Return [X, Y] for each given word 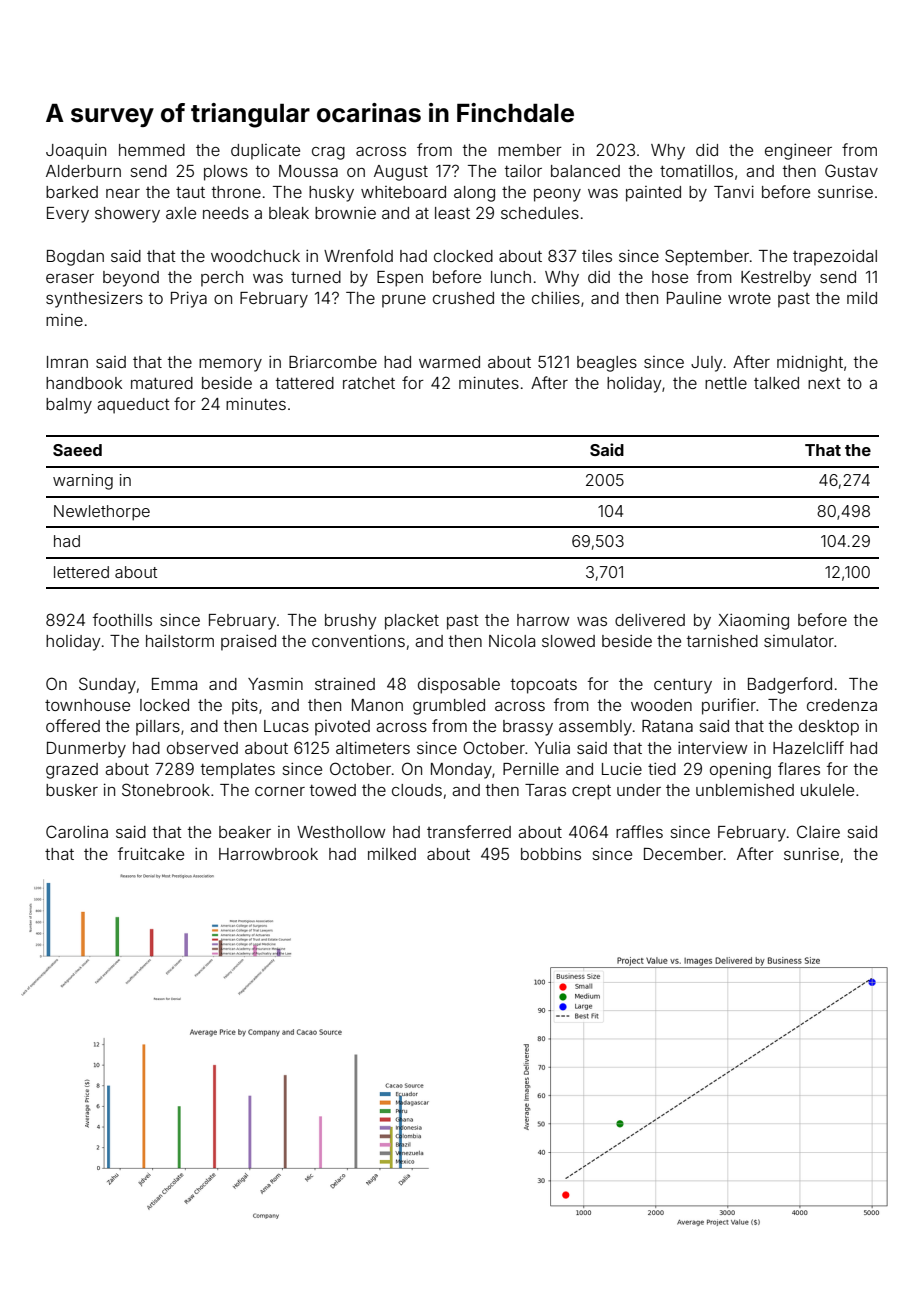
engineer [798, 151]
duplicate [265, 152]
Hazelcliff [808, 747]
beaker [245, 832]
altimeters [373, 747]
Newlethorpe [102, 513]
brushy [350, 622]
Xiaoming [753, 621]
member [530, 150]
